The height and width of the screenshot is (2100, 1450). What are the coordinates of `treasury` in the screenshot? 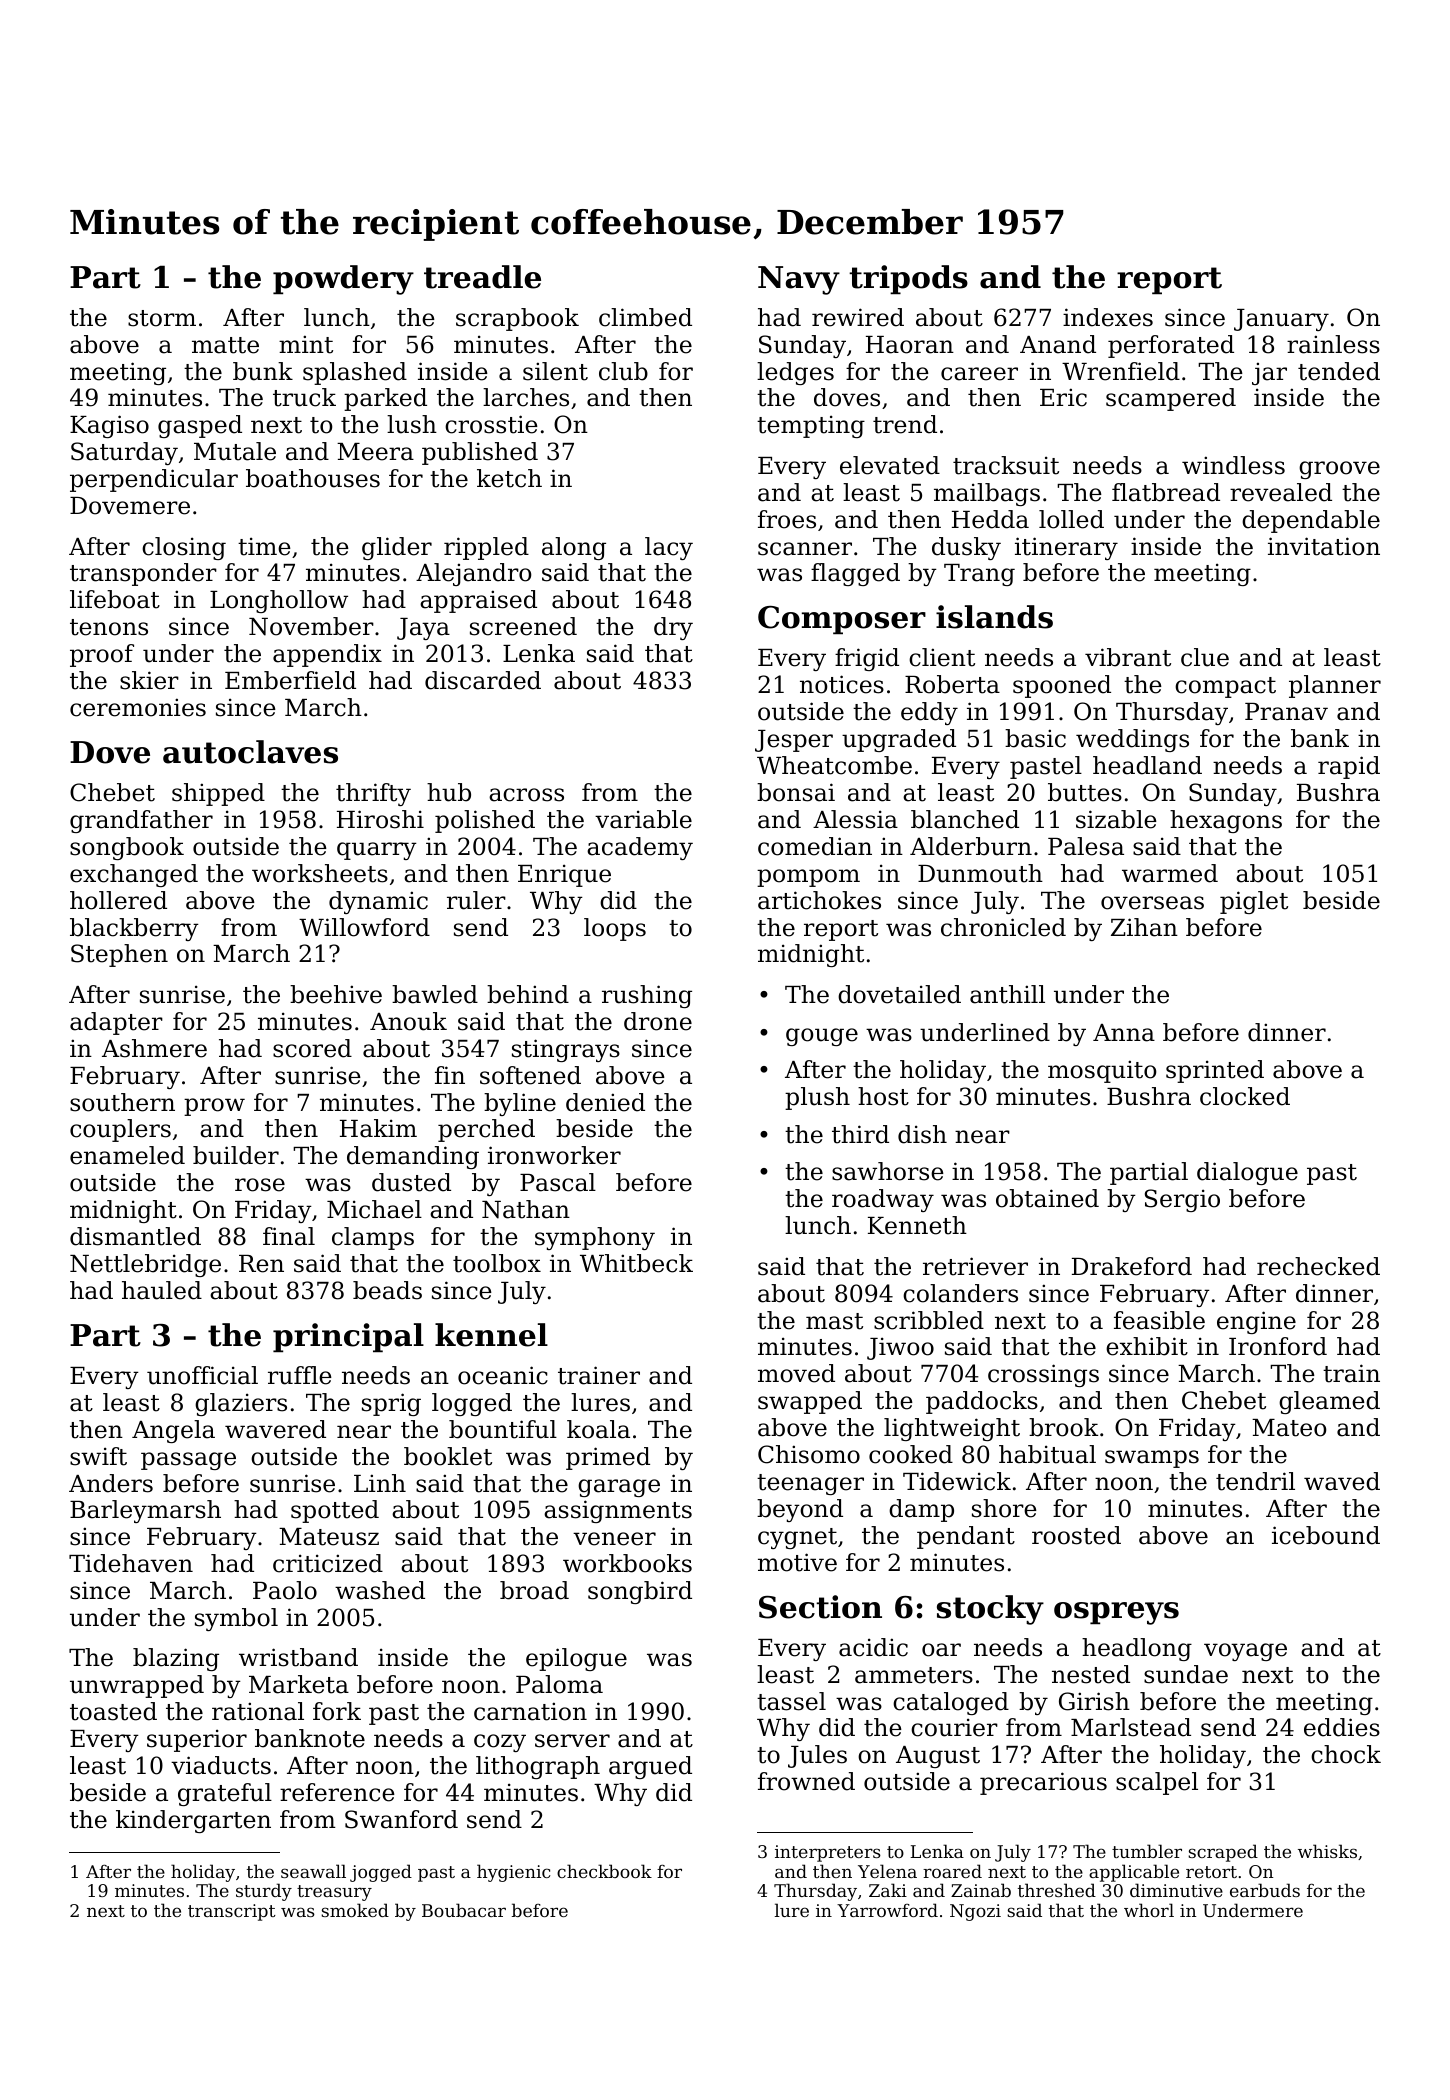 It's located at (334, 1893).
